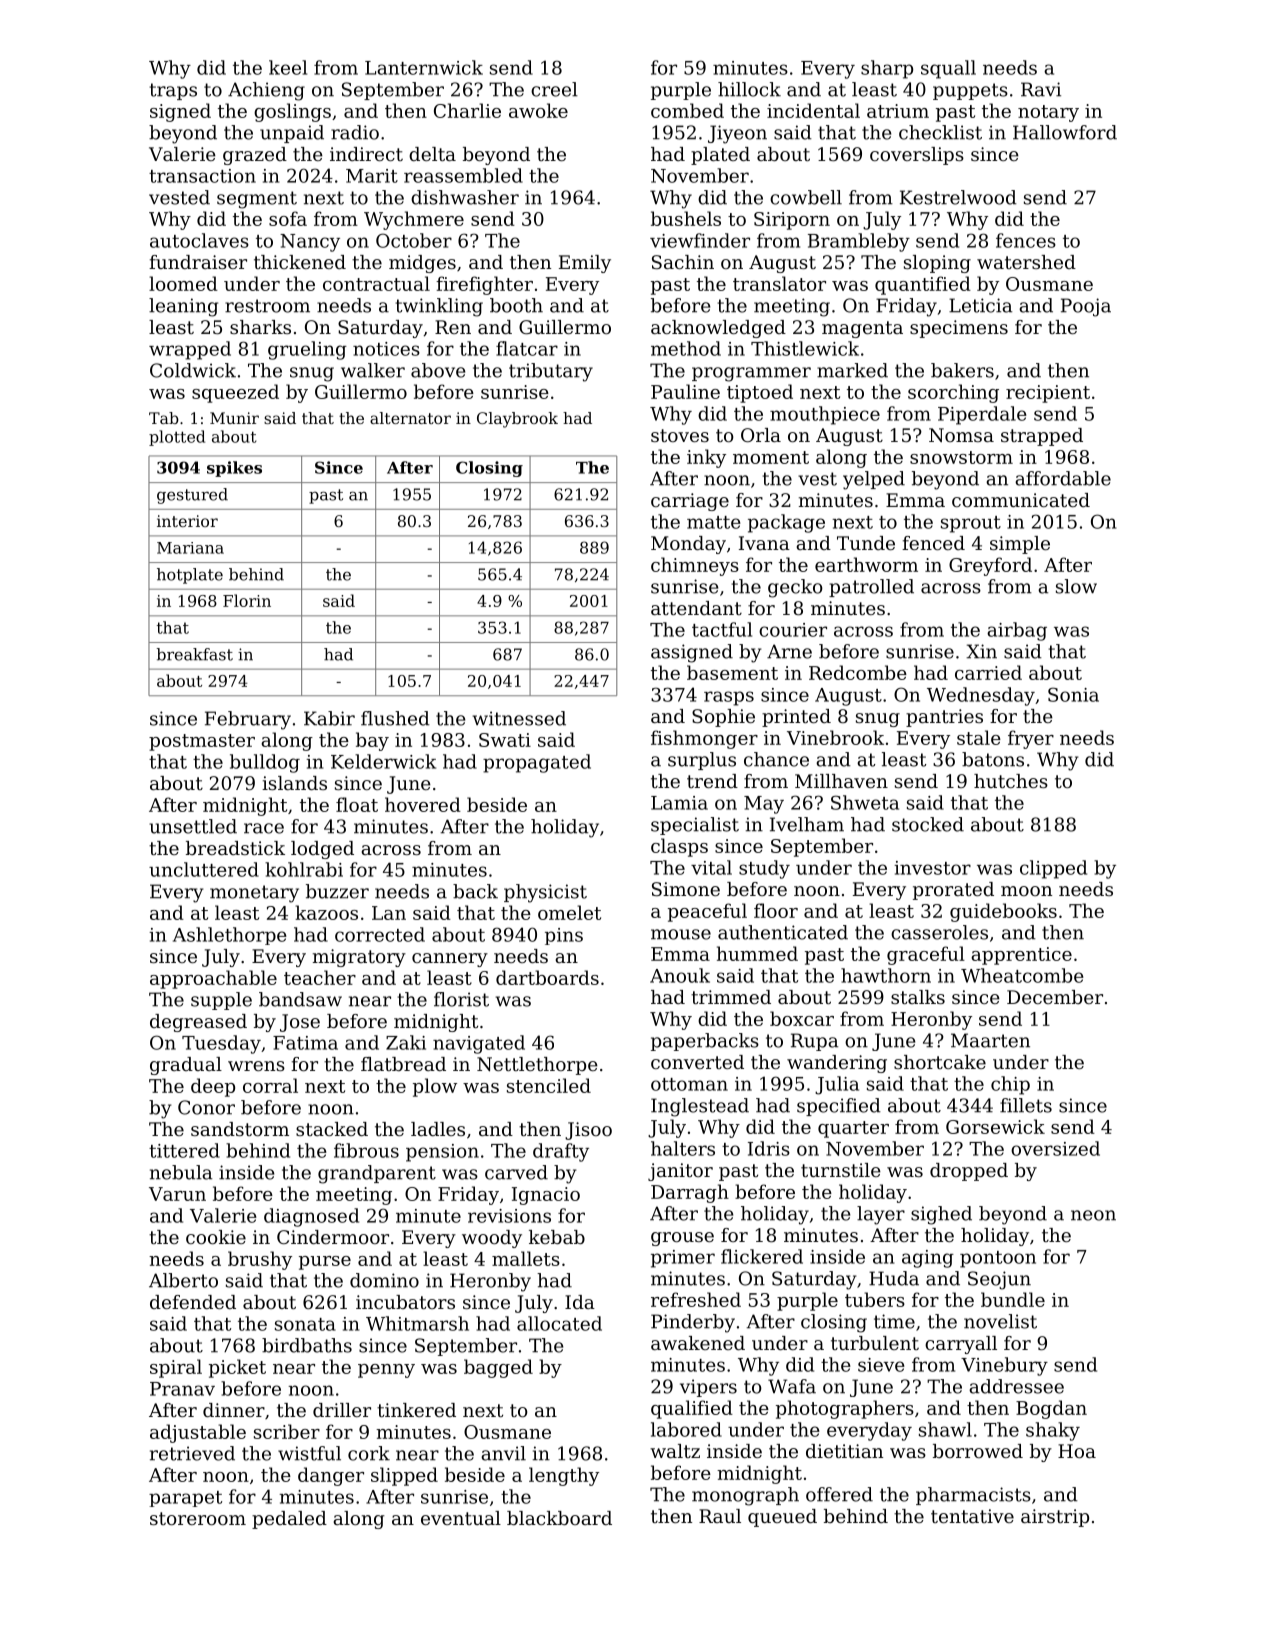 The width and height of the document is (1267, 1640). Describe the element at coordinates (1013, 1299) in the document. I see `bundle` at that location.
